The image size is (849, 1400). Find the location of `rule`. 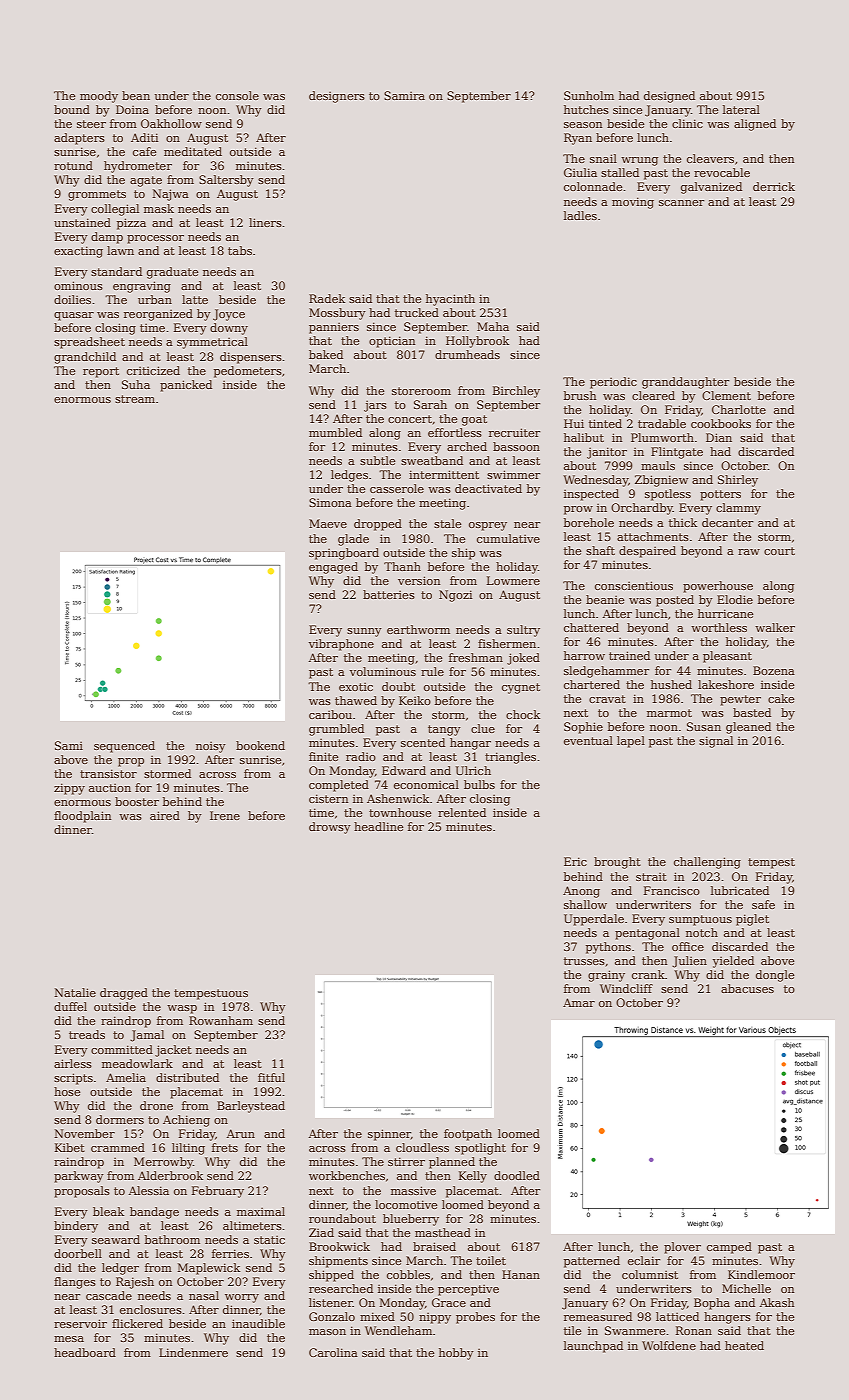

rule is located at coordinates (432, 671).
